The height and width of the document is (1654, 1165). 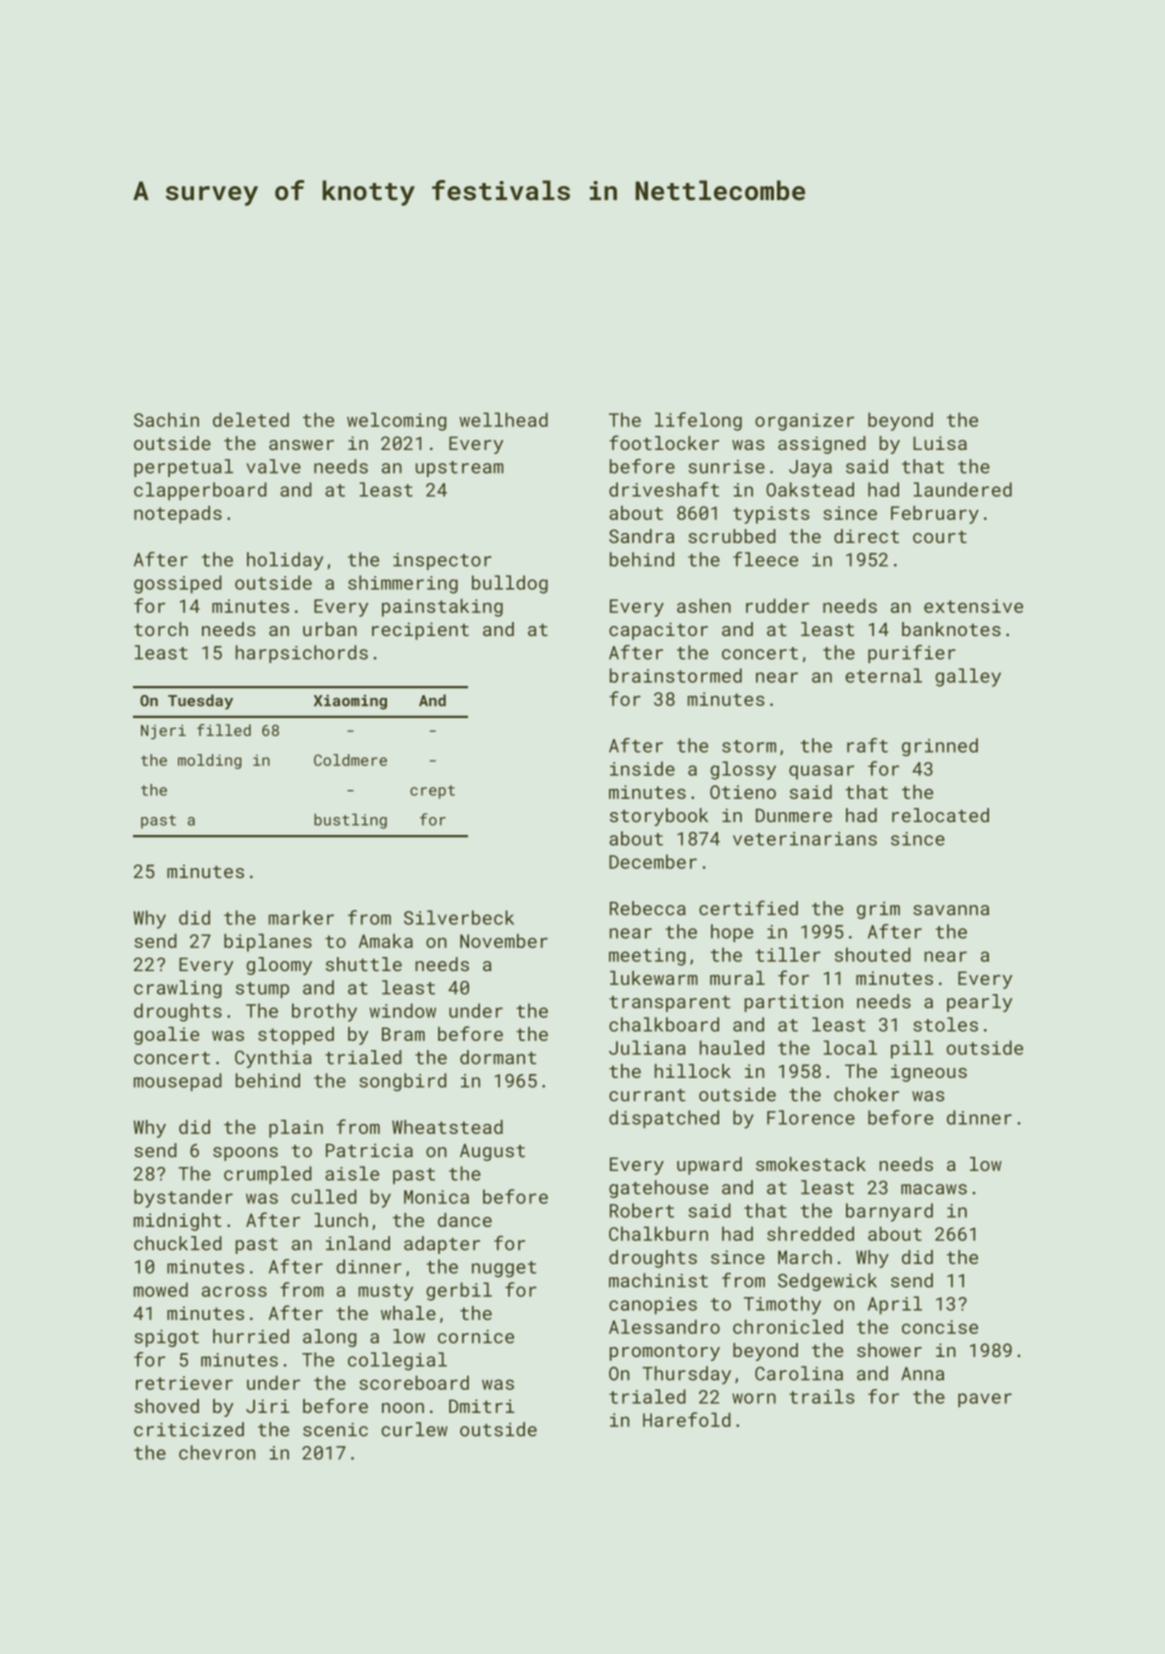 I want to click on Cynthia, so click(x=273, y=1059).
